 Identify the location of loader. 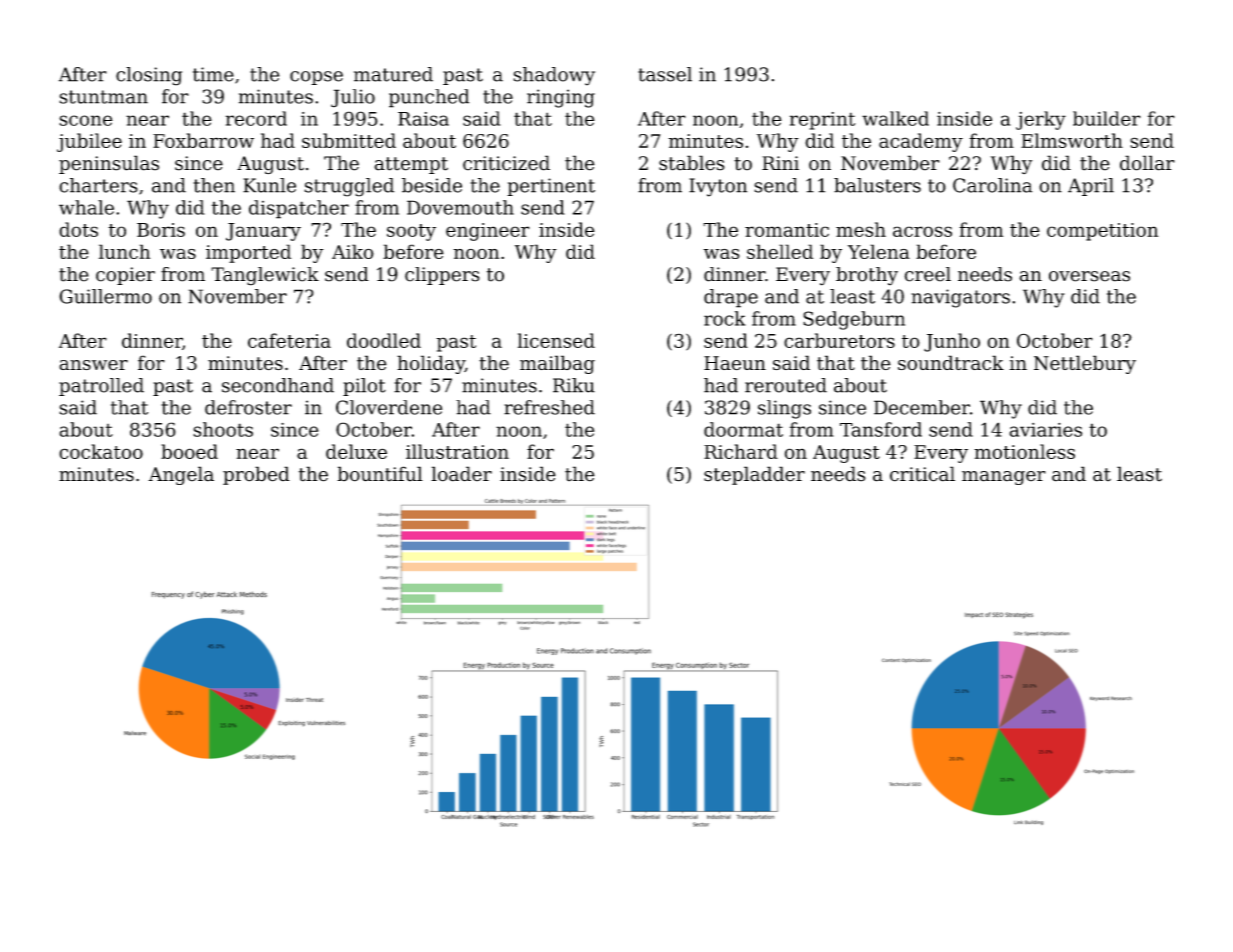
(461, 474).
